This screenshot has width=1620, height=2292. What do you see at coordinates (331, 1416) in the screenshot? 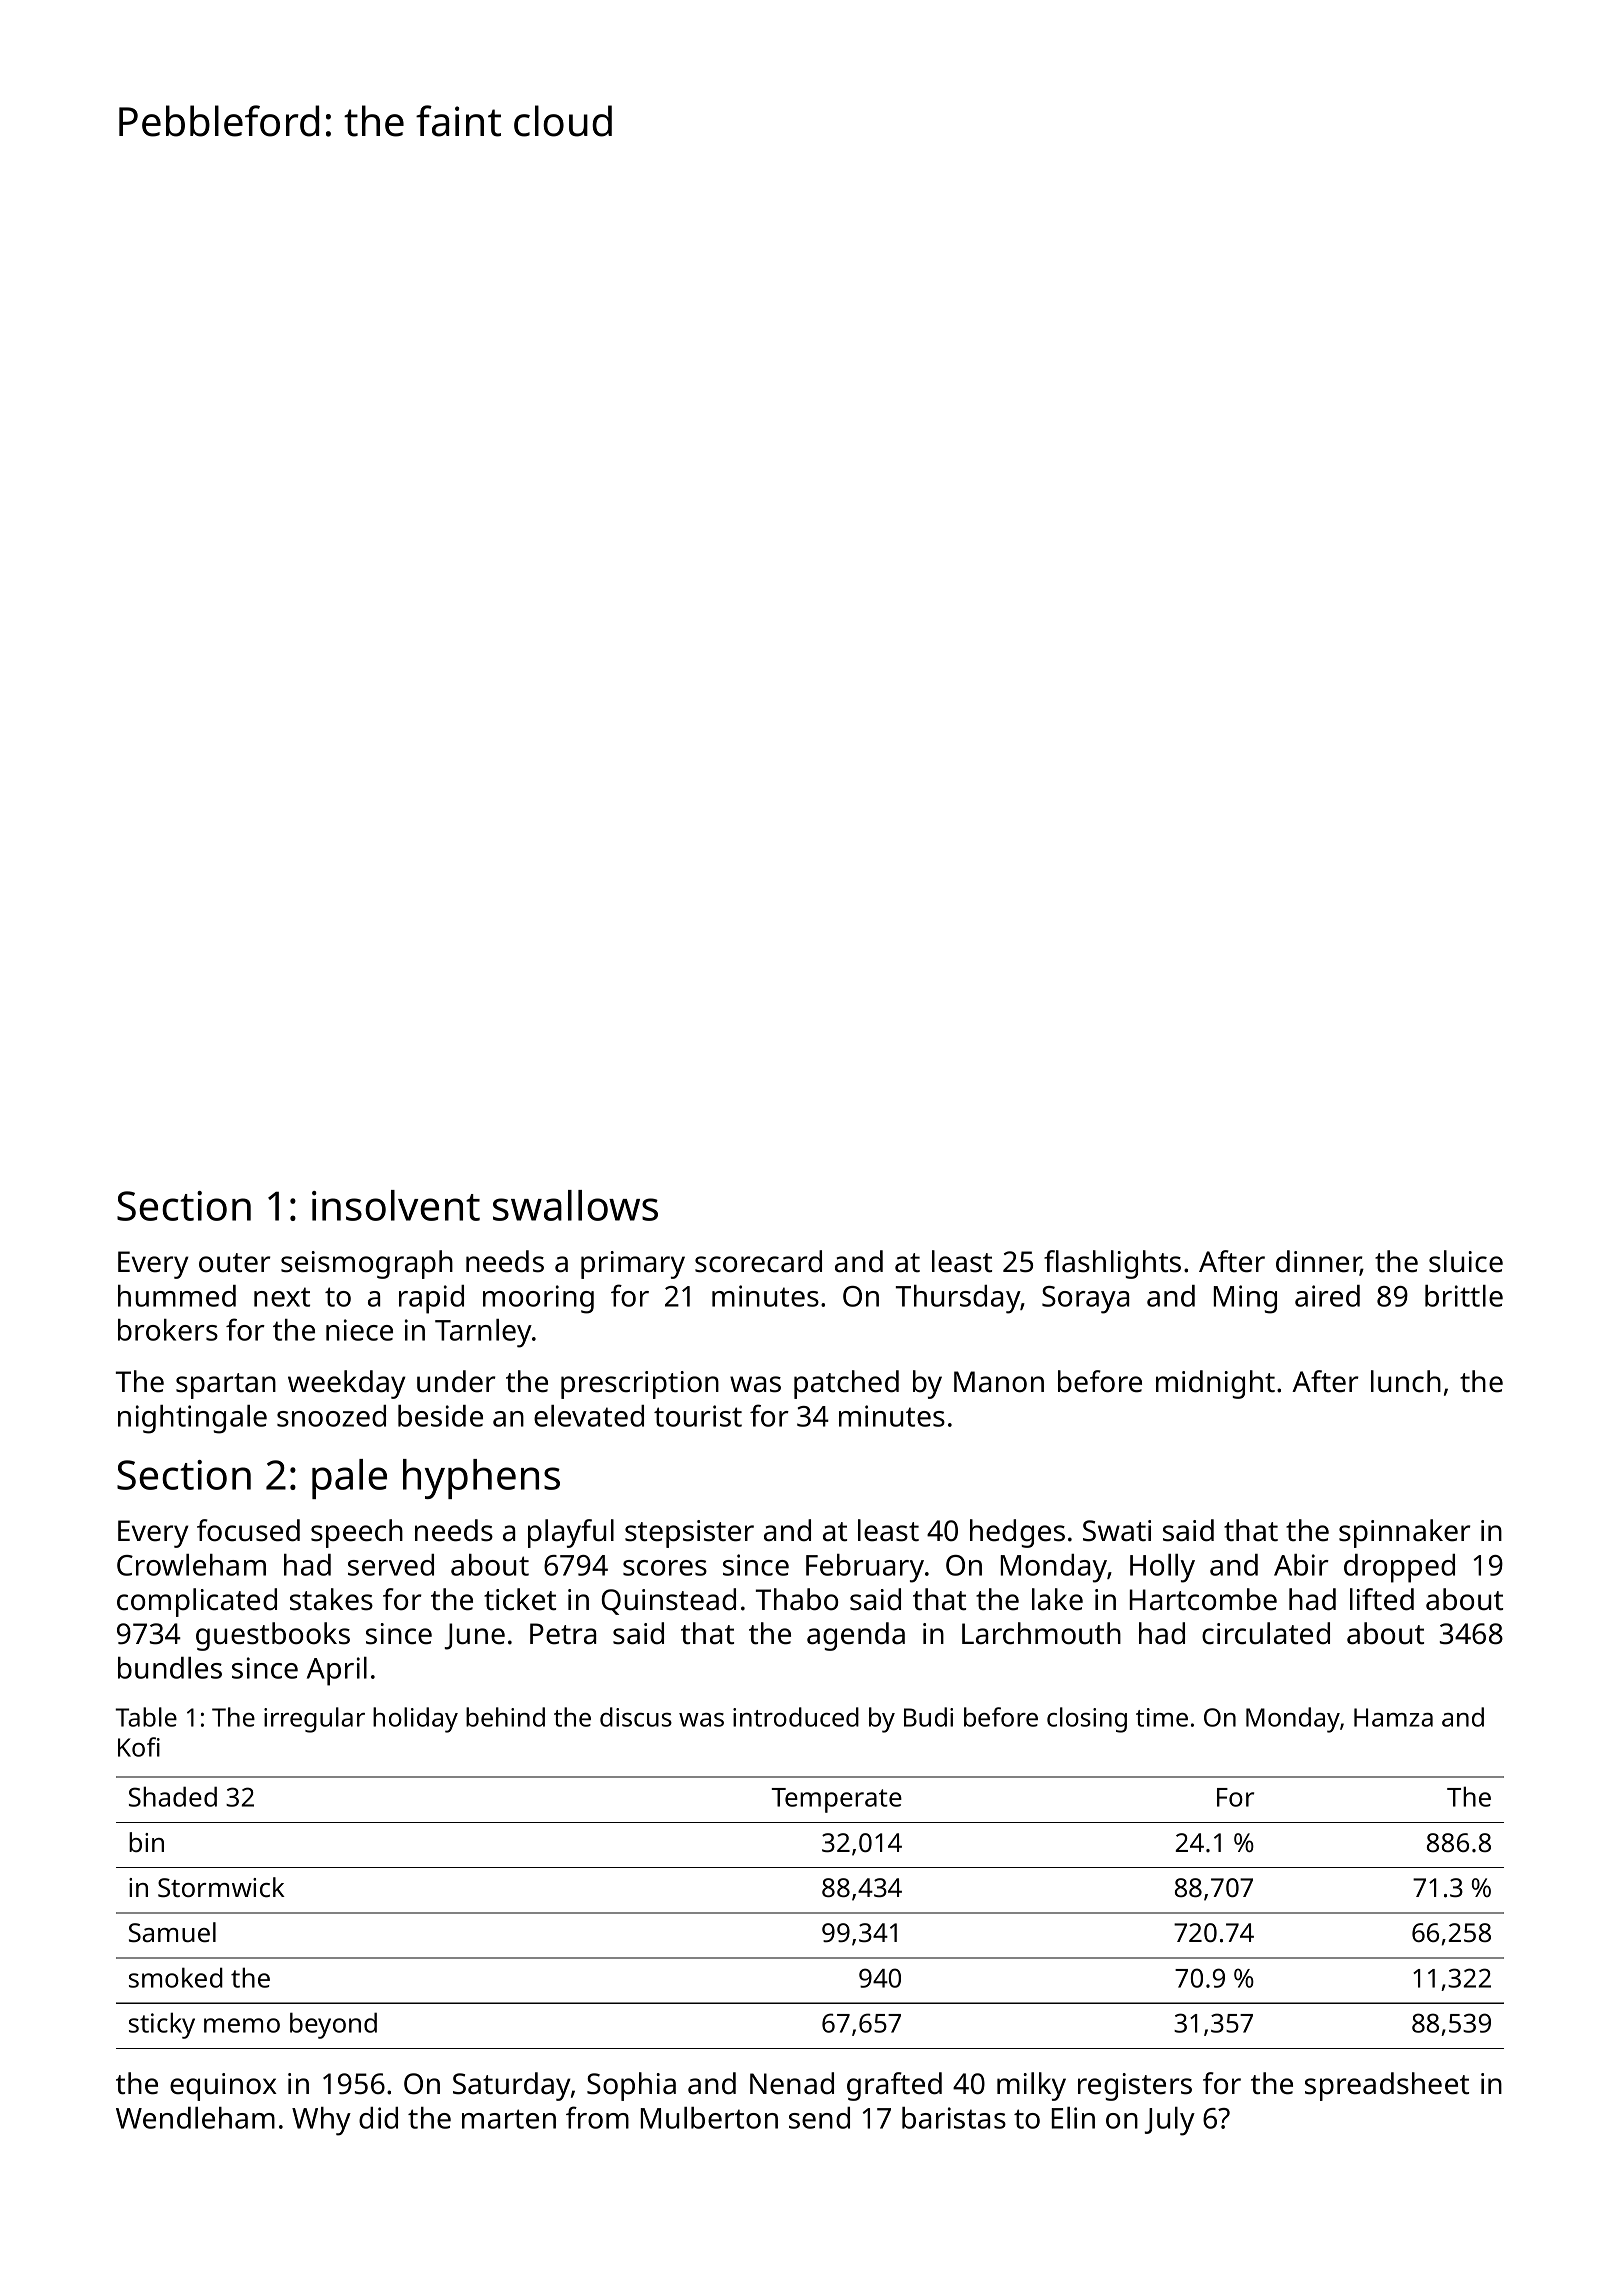
I see `snoozed` at bounding box center [331, 1416].
